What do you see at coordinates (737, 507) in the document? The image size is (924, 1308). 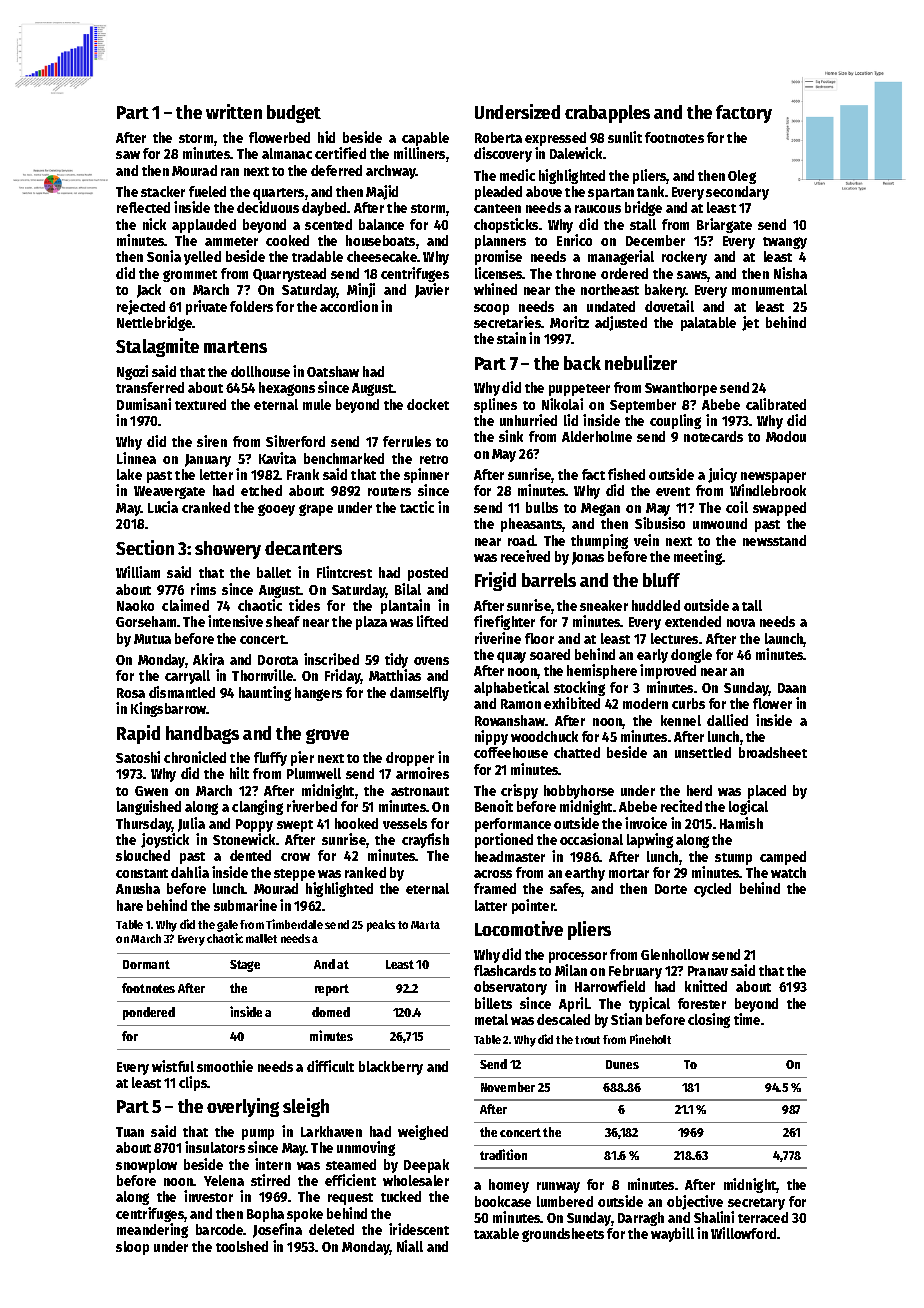 I see `coil` at bounding box center [737, 507].
